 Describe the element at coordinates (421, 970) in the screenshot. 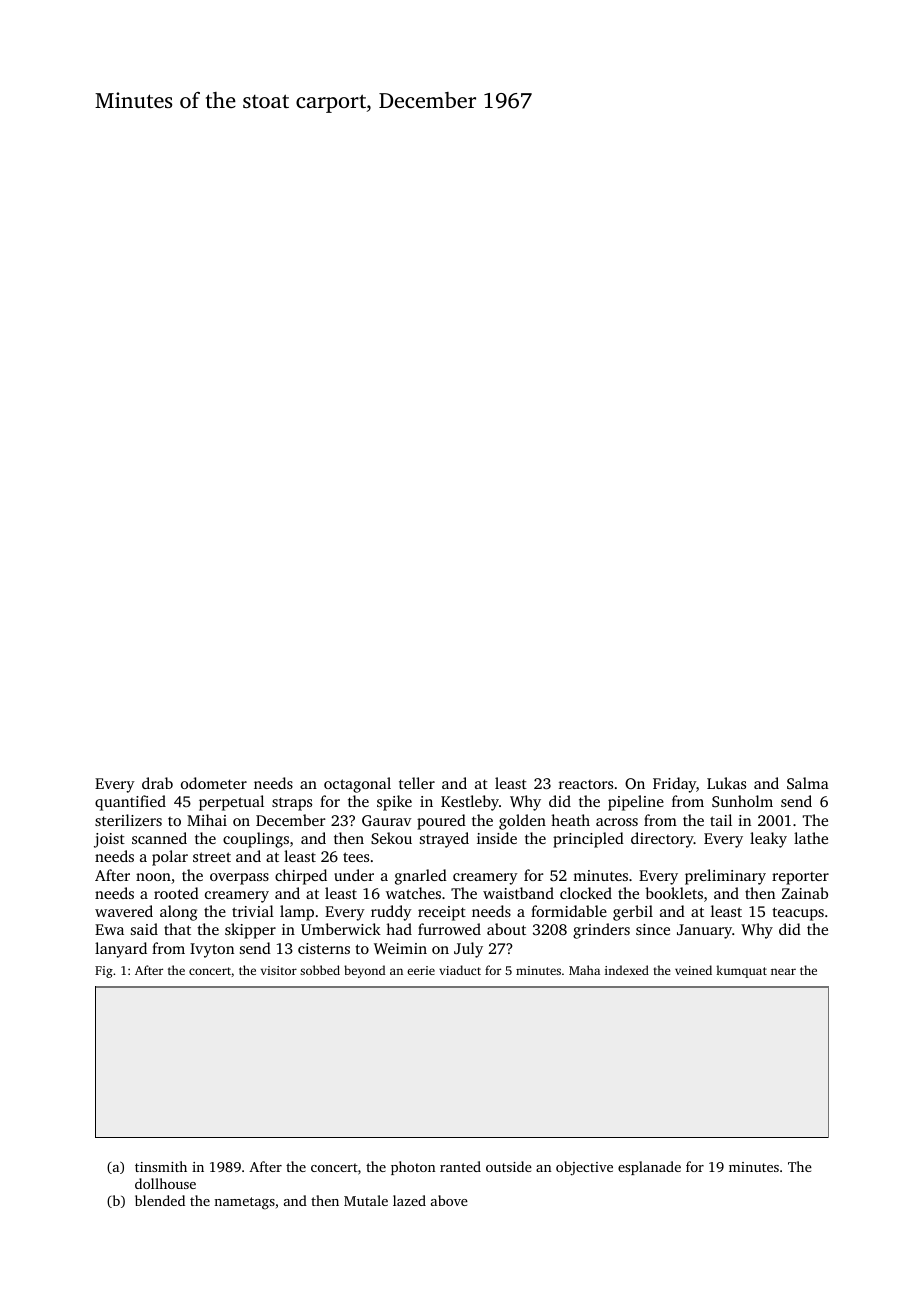

I see `eerie` at that location.
